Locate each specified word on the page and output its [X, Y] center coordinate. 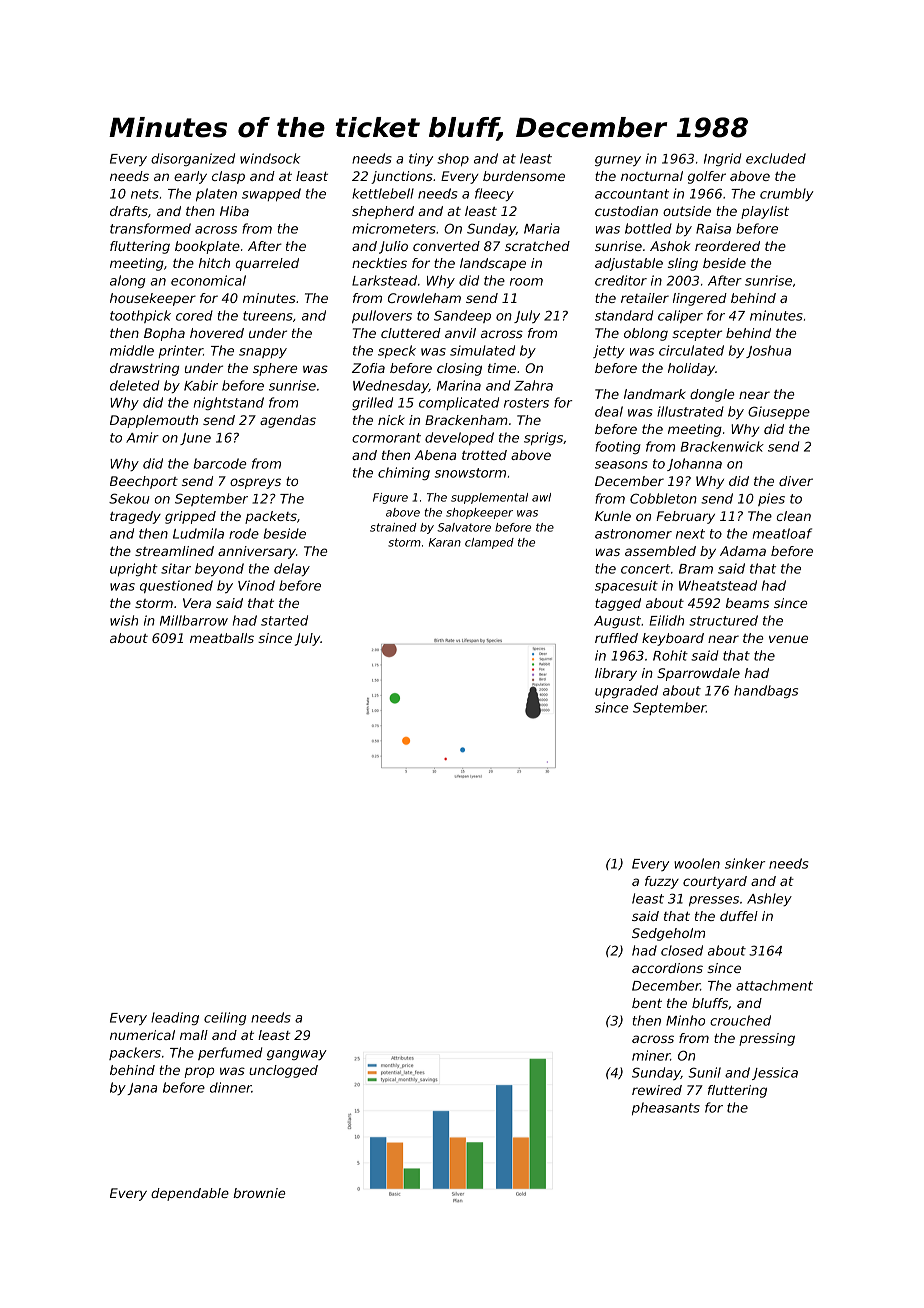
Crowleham [424, 298]
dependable [190, 1194]
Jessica [775, 1073]
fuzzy [662, 882]
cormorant [386, 438]
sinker [745, 863]
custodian [626, 211]
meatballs [222, 638]
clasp [228, 177]
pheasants [666, 1108]
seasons [621, 465]
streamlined [174, 551]
